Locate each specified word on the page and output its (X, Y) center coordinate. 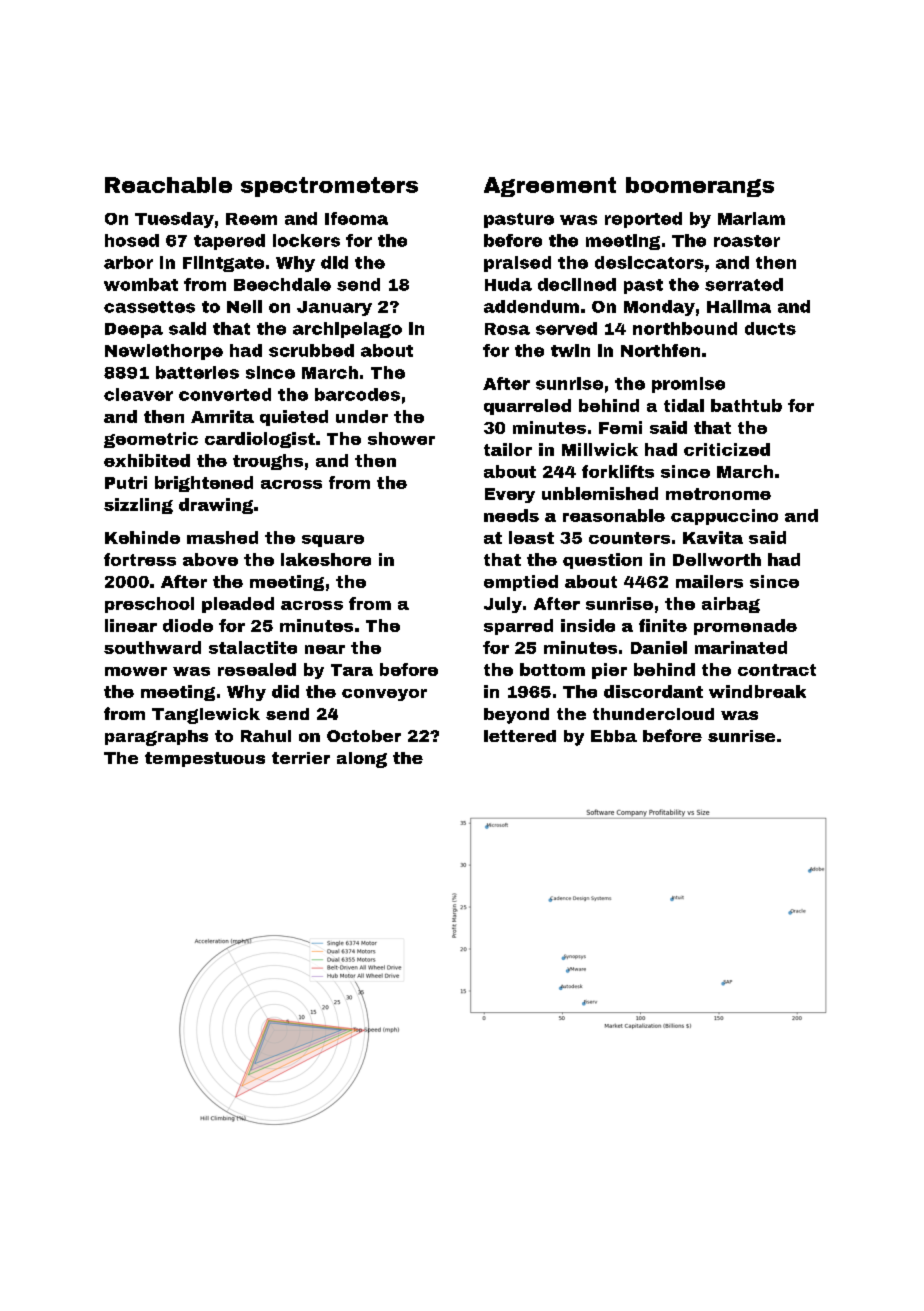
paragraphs (156, 738)
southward (152, 647)
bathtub (746, 405)
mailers (709, 581)
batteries (197, 372)
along (362, 760)
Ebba (614, 736)
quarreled (527, 407)
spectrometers (329, 187)
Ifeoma (356, 218)
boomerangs (700, 187)
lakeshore (326, 559)
